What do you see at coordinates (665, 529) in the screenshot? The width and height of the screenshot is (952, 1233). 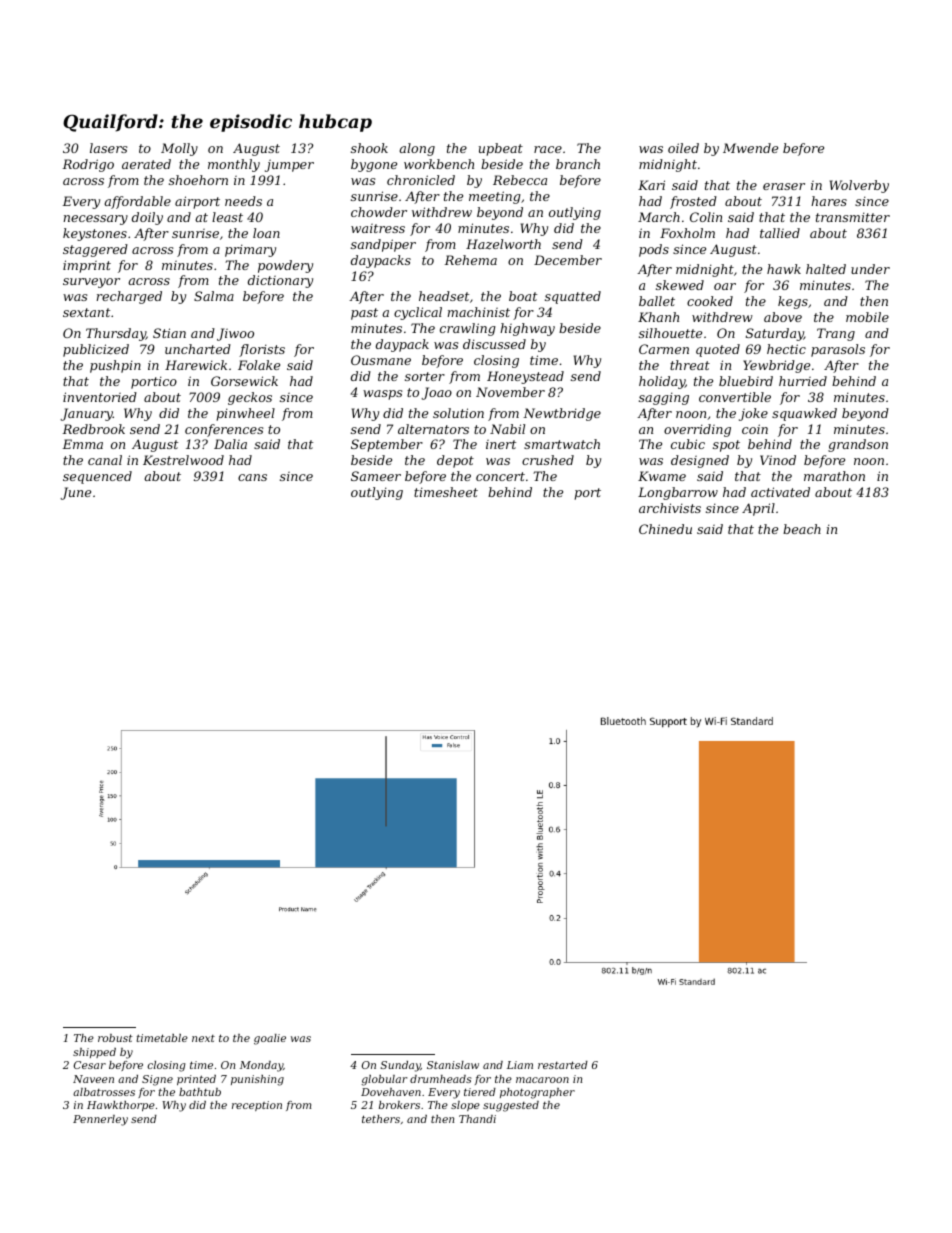 I see `Chinedu` at bounding box center [665, 529].
